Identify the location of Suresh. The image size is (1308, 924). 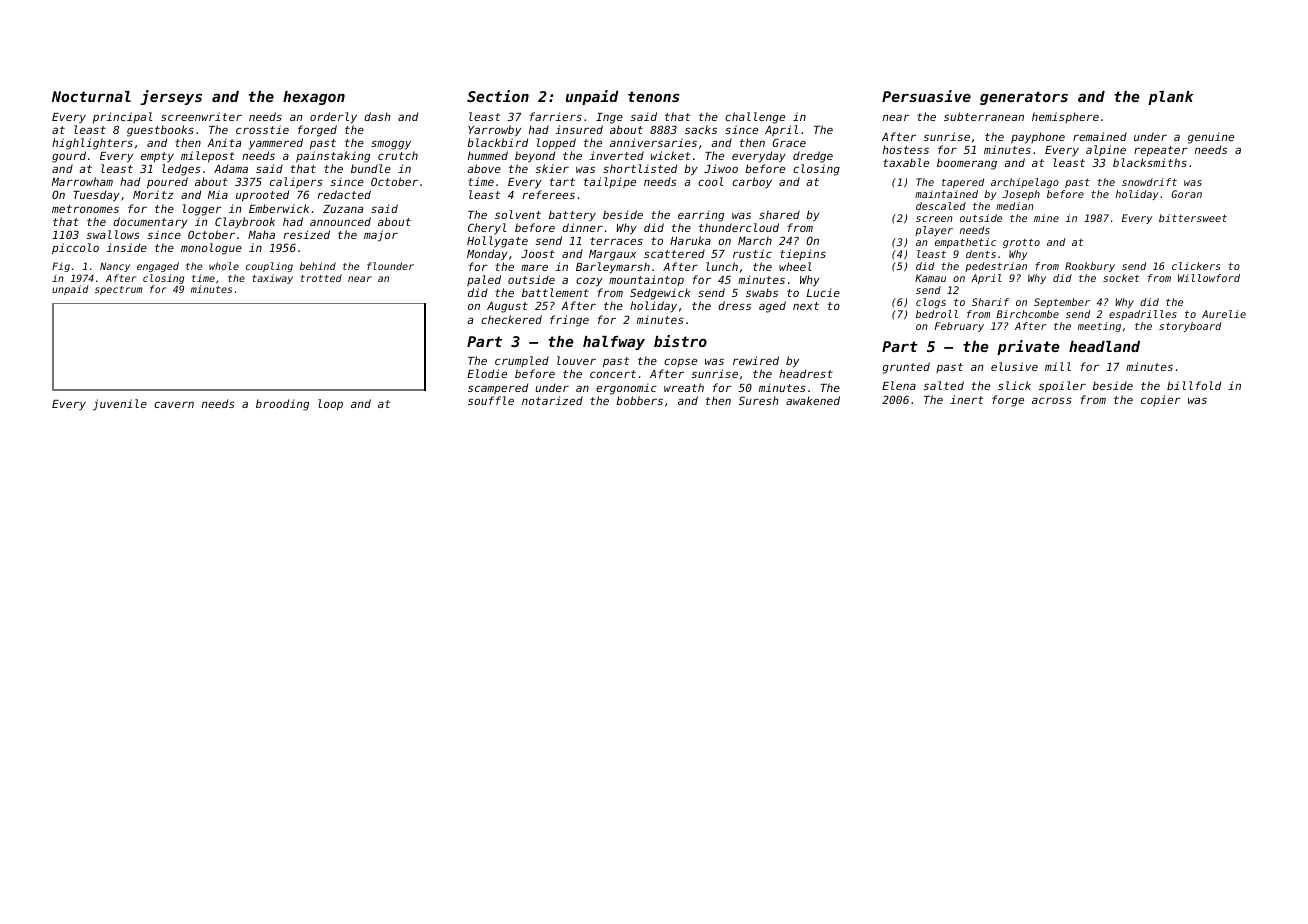
(758, 400).
